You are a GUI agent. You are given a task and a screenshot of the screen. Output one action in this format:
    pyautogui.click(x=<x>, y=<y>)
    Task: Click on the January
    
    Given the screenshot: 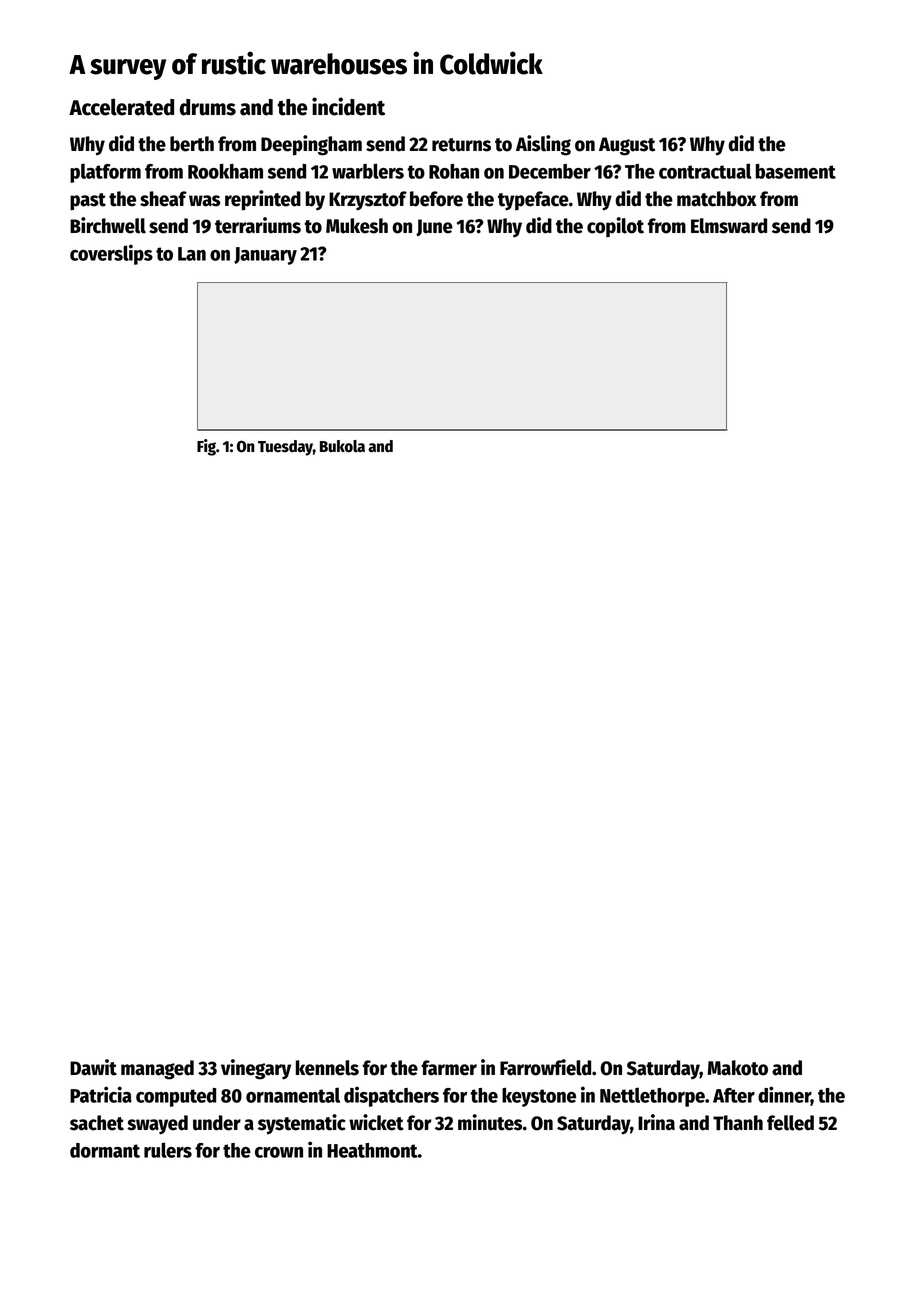 What is the action you would take?
    pyautogui.click(x=265, y=256)
